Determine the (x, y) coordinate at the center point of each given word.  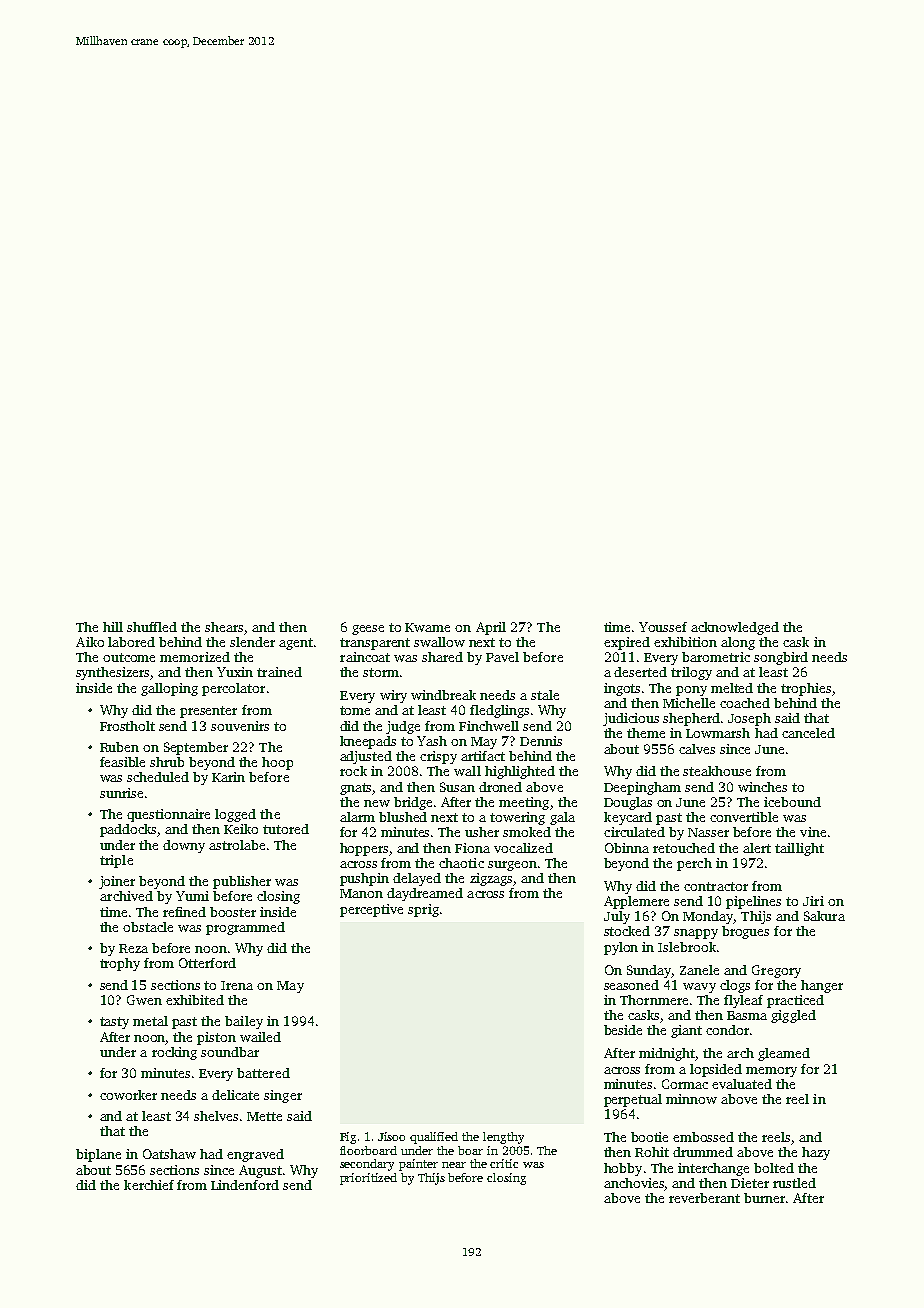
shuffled (152, 627)
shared (442, 657)
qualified (434, 1138)
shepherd (691, 719)
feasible (122, 762)
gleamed (784, 1054)
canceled (808, 733)
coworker (128, 1095)
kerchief (149, 1185)
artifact (483, 756)
